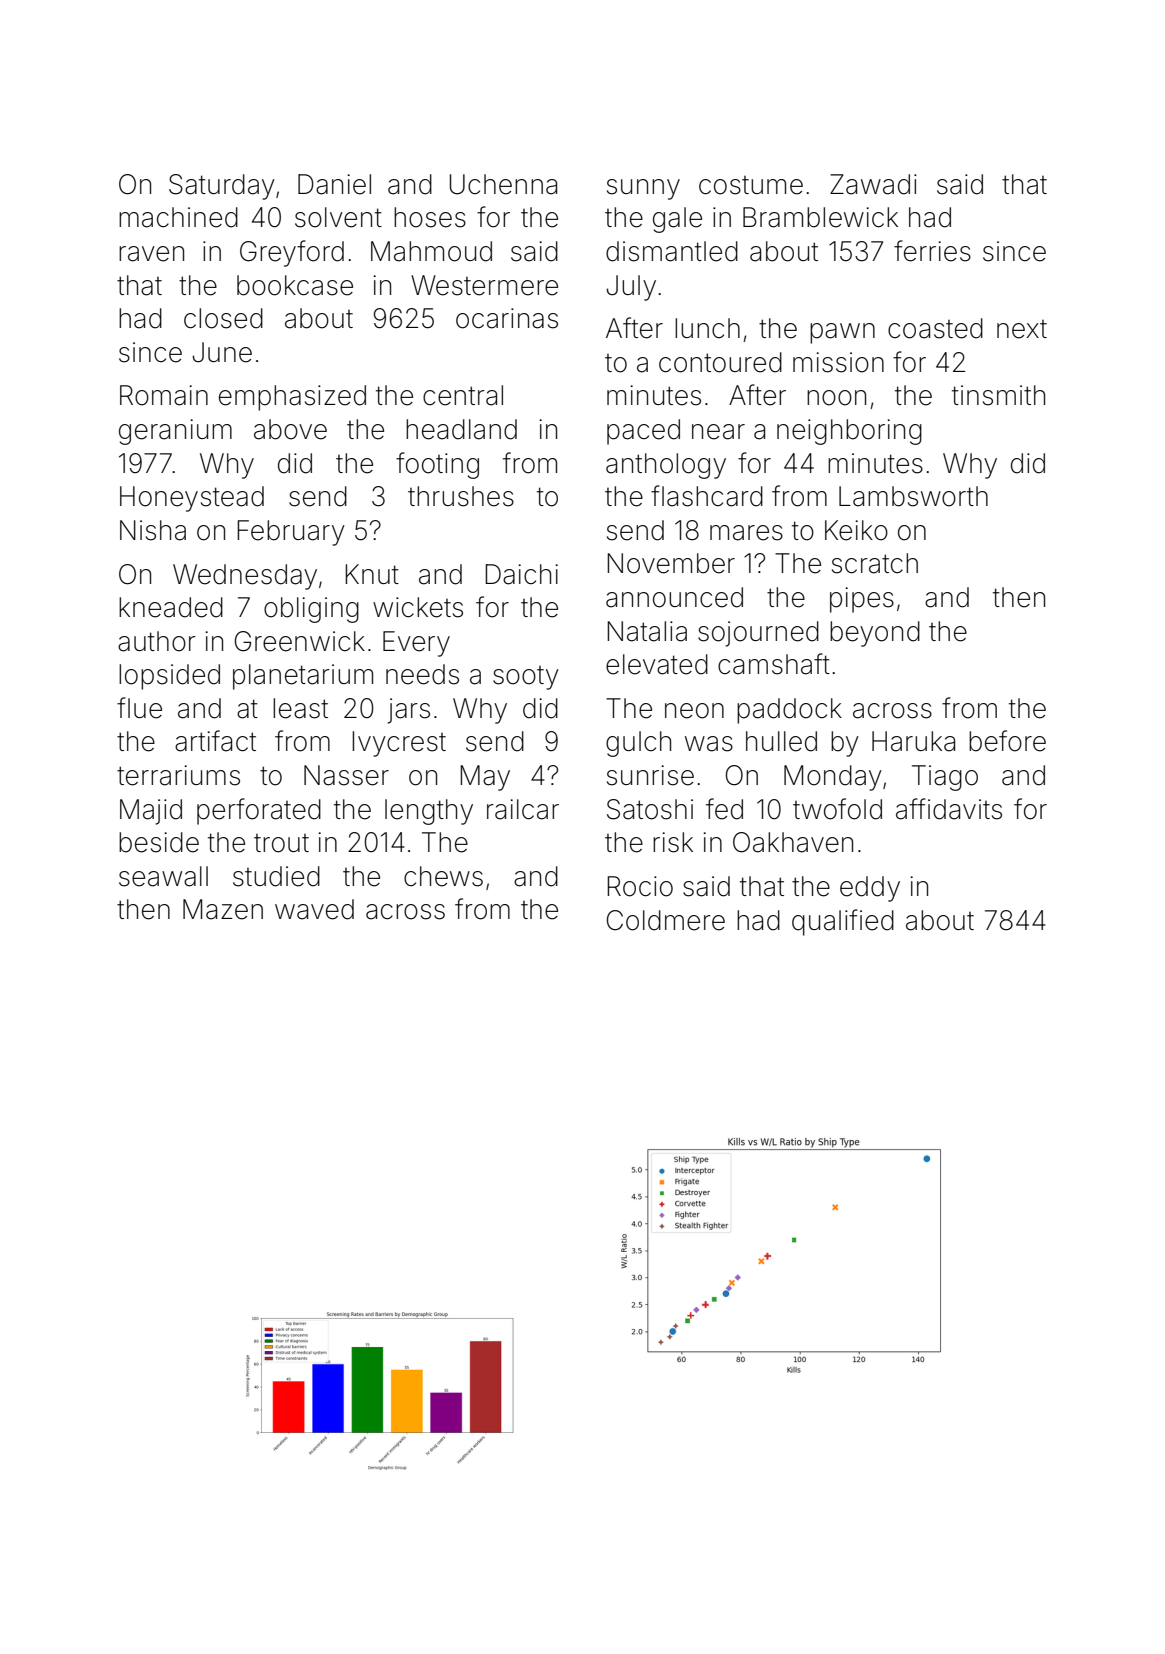 The image size is (1165, 1654). Describe the element at coordinates (503, 184) in the screenshot. I see `Uchenna` at that location.
